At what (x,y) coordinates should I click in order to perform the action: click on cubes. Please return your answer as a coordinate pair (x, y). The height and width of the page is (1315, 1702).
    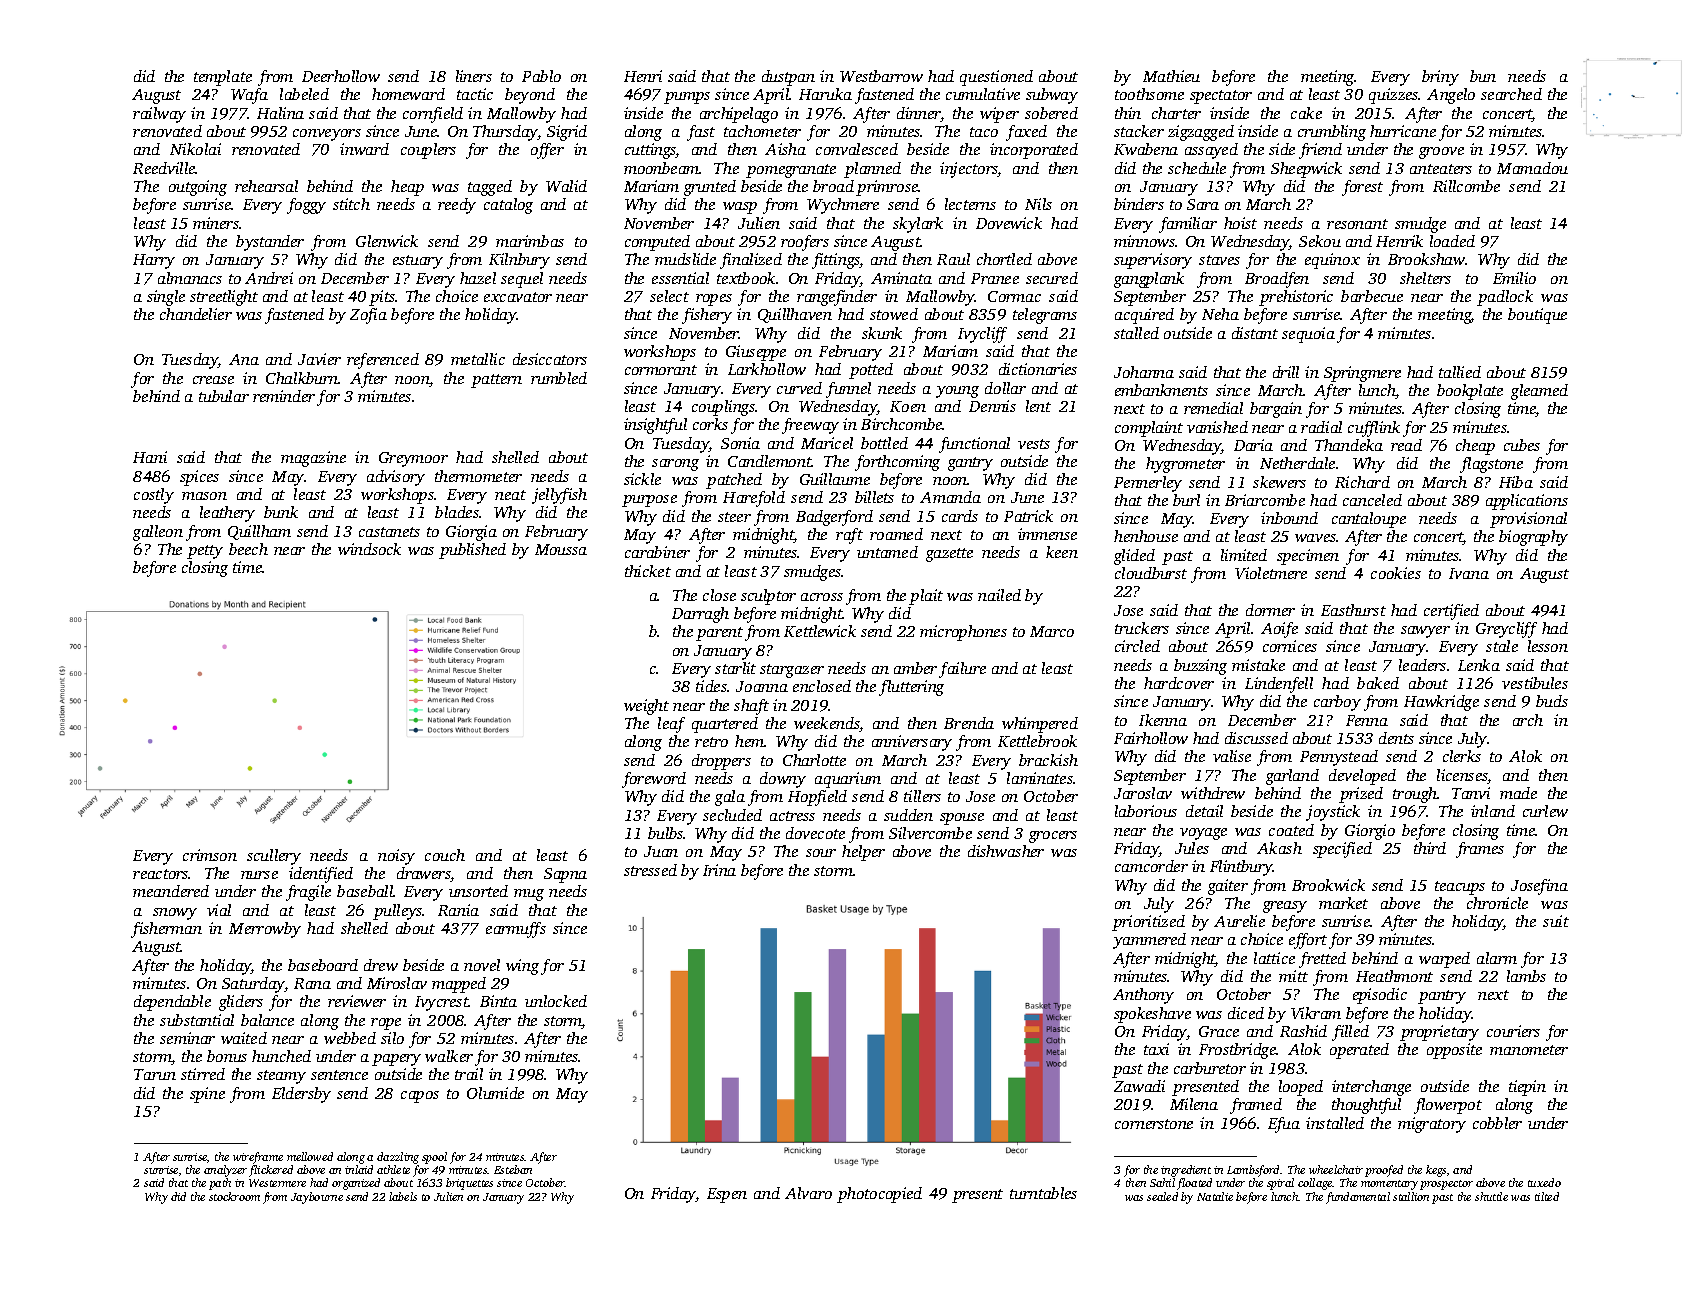
    Looking at the image, I should click on (1522, 445).
